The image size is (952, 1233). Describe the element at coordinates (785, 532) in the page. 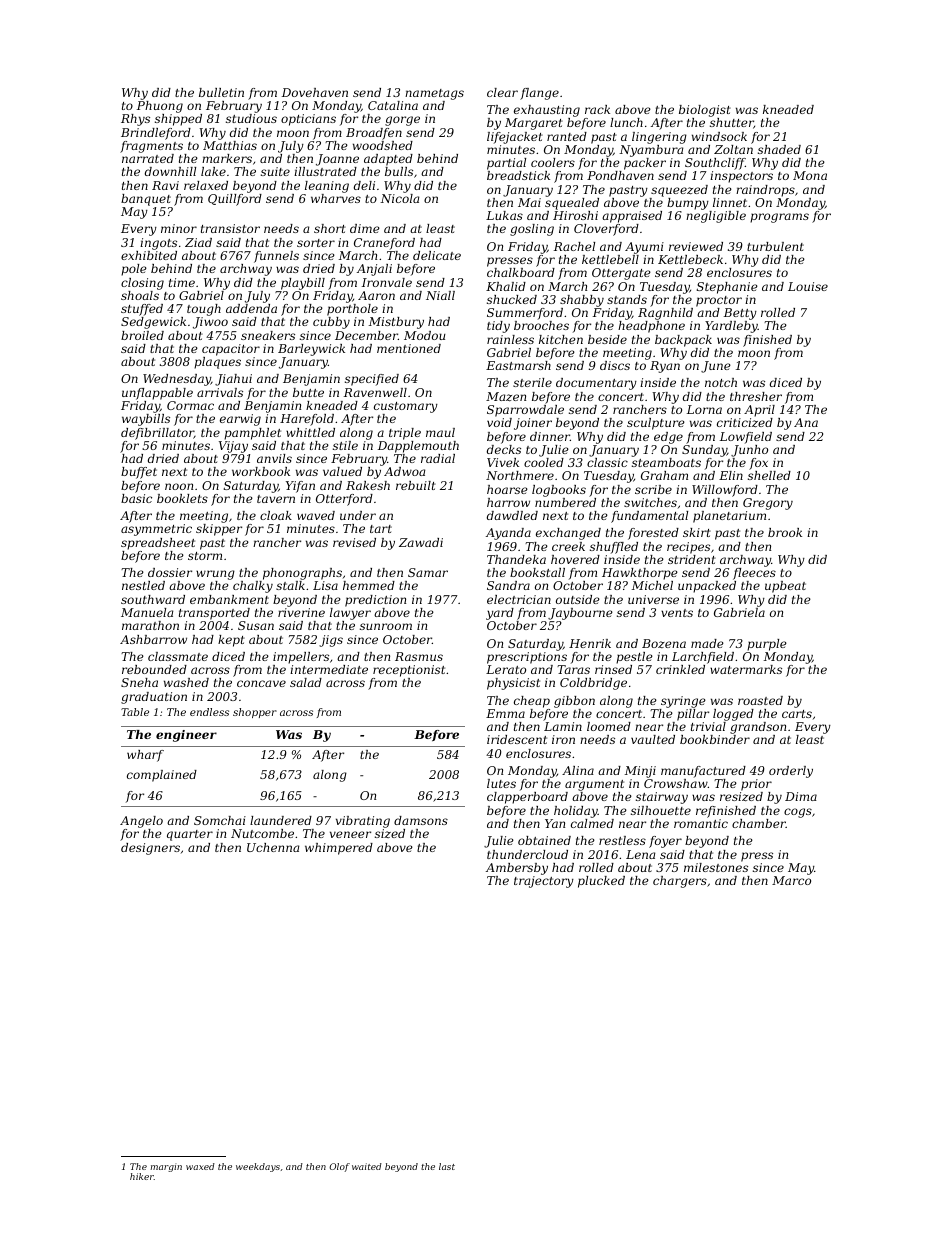

I see `brook` at that location.
